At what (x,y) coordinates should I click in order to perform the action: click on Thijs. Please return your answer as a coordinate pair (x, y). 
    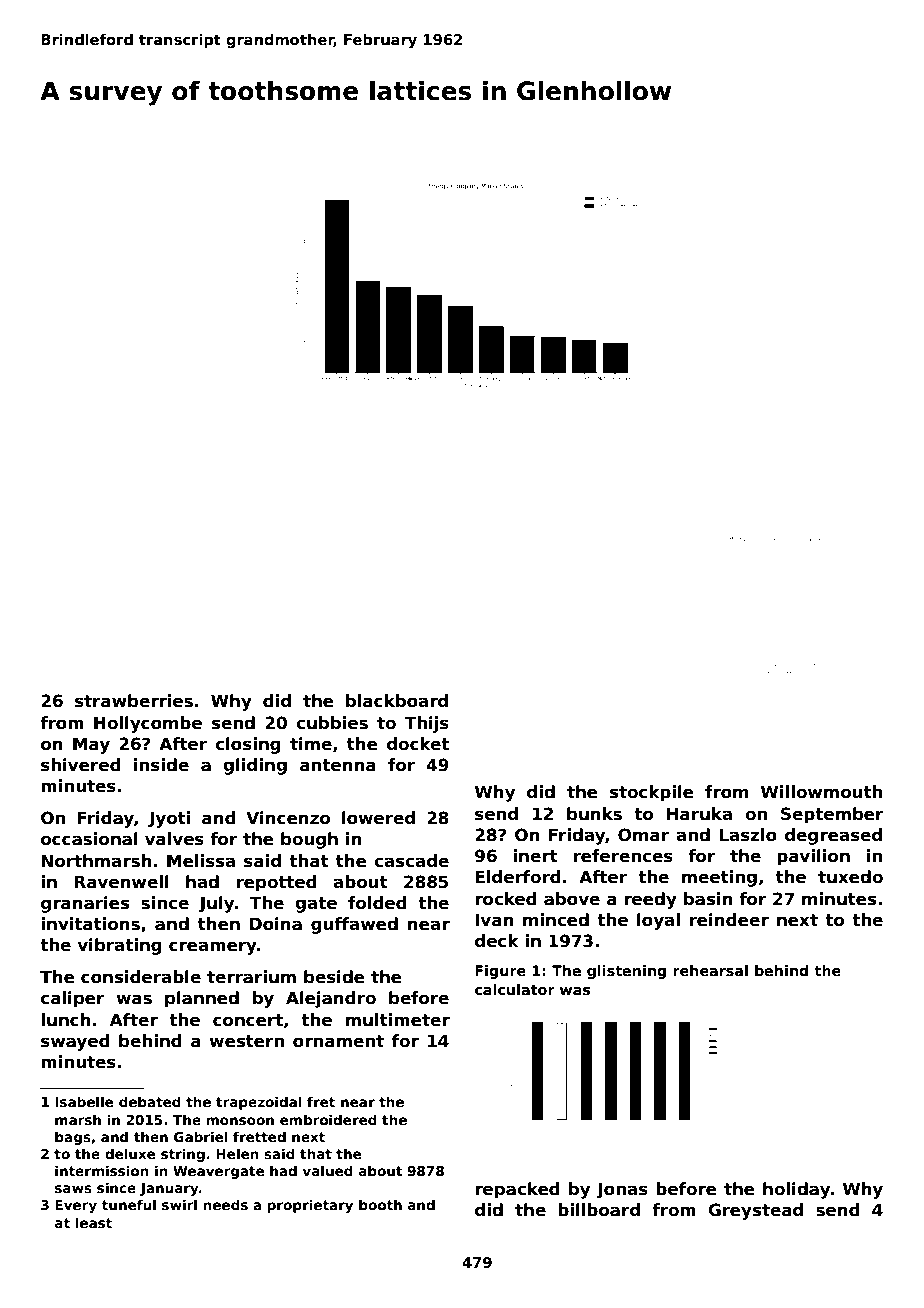
    Looking at the image, I should click on (426, 724).
